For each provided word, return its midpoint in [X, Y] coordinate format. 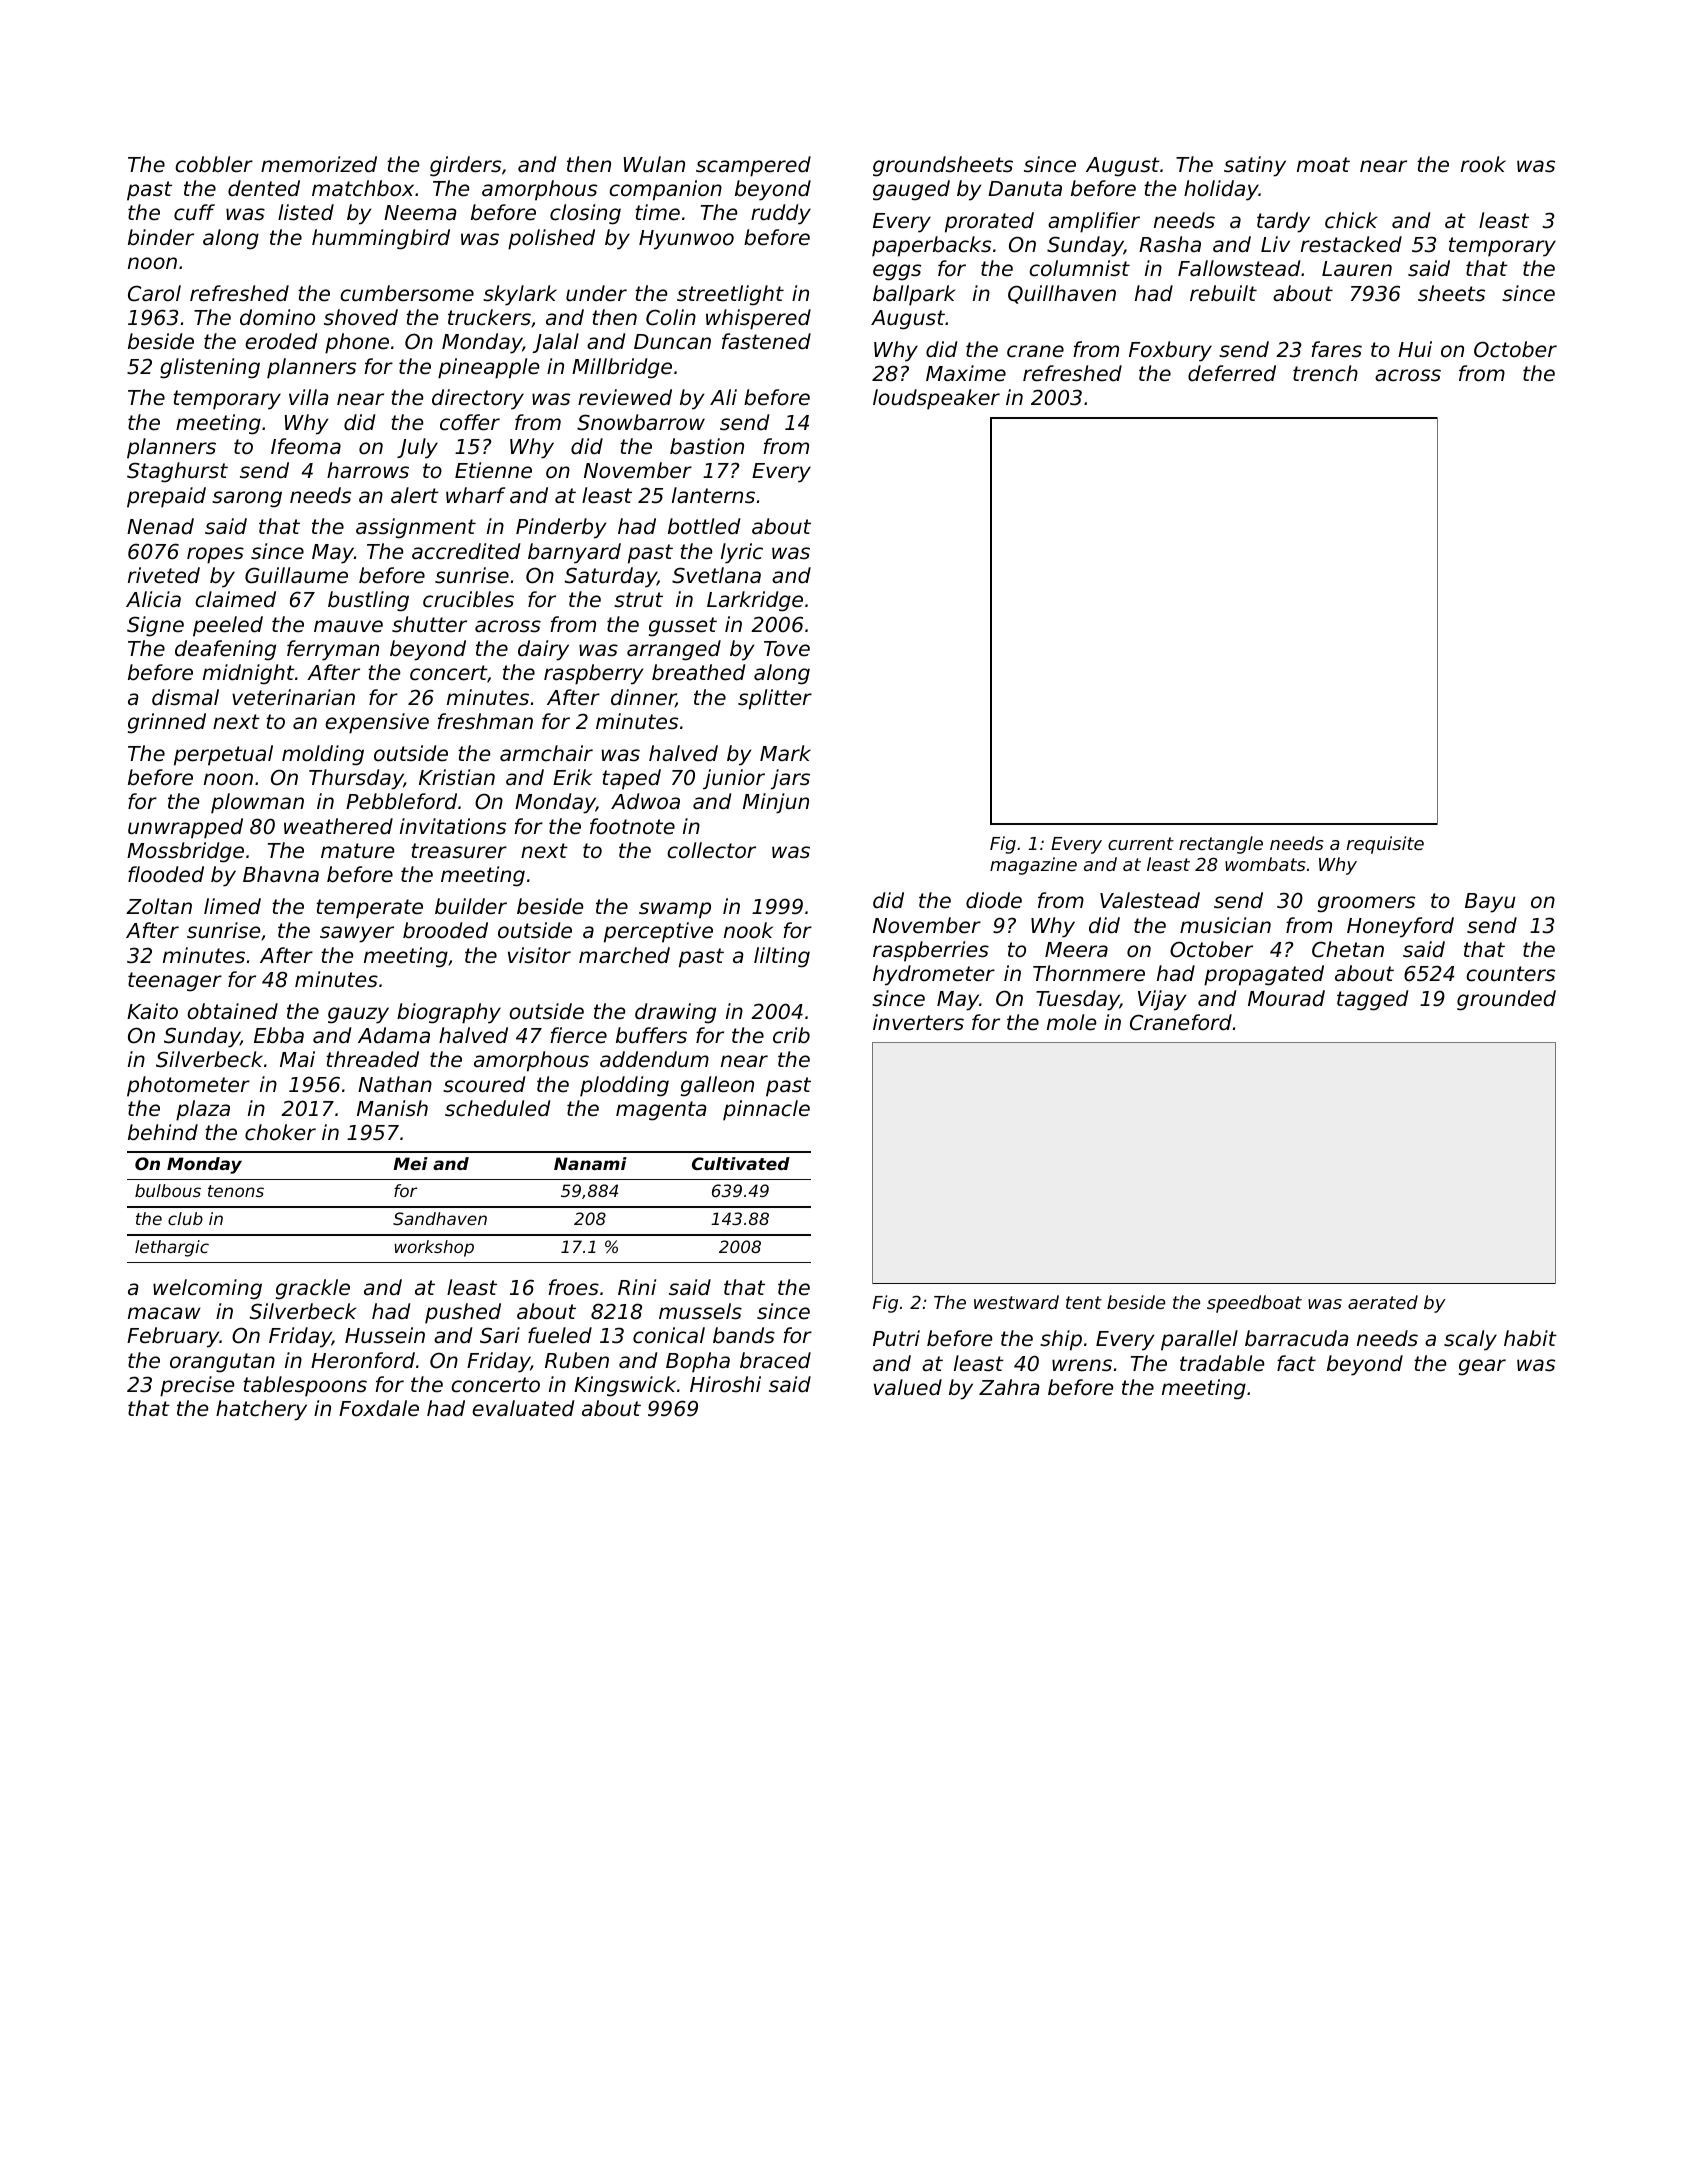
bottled [704, 526]
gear [1482, 1367]
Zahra [1009, 1387]
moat [1323, 165]
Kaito [152, 1011]
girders [465, 166]
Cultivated [741, 1163]
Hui [1415, 349]
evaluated [523, 1408]
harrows [368, 470]
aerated [1383, 1302]
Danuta [1025, 189]
